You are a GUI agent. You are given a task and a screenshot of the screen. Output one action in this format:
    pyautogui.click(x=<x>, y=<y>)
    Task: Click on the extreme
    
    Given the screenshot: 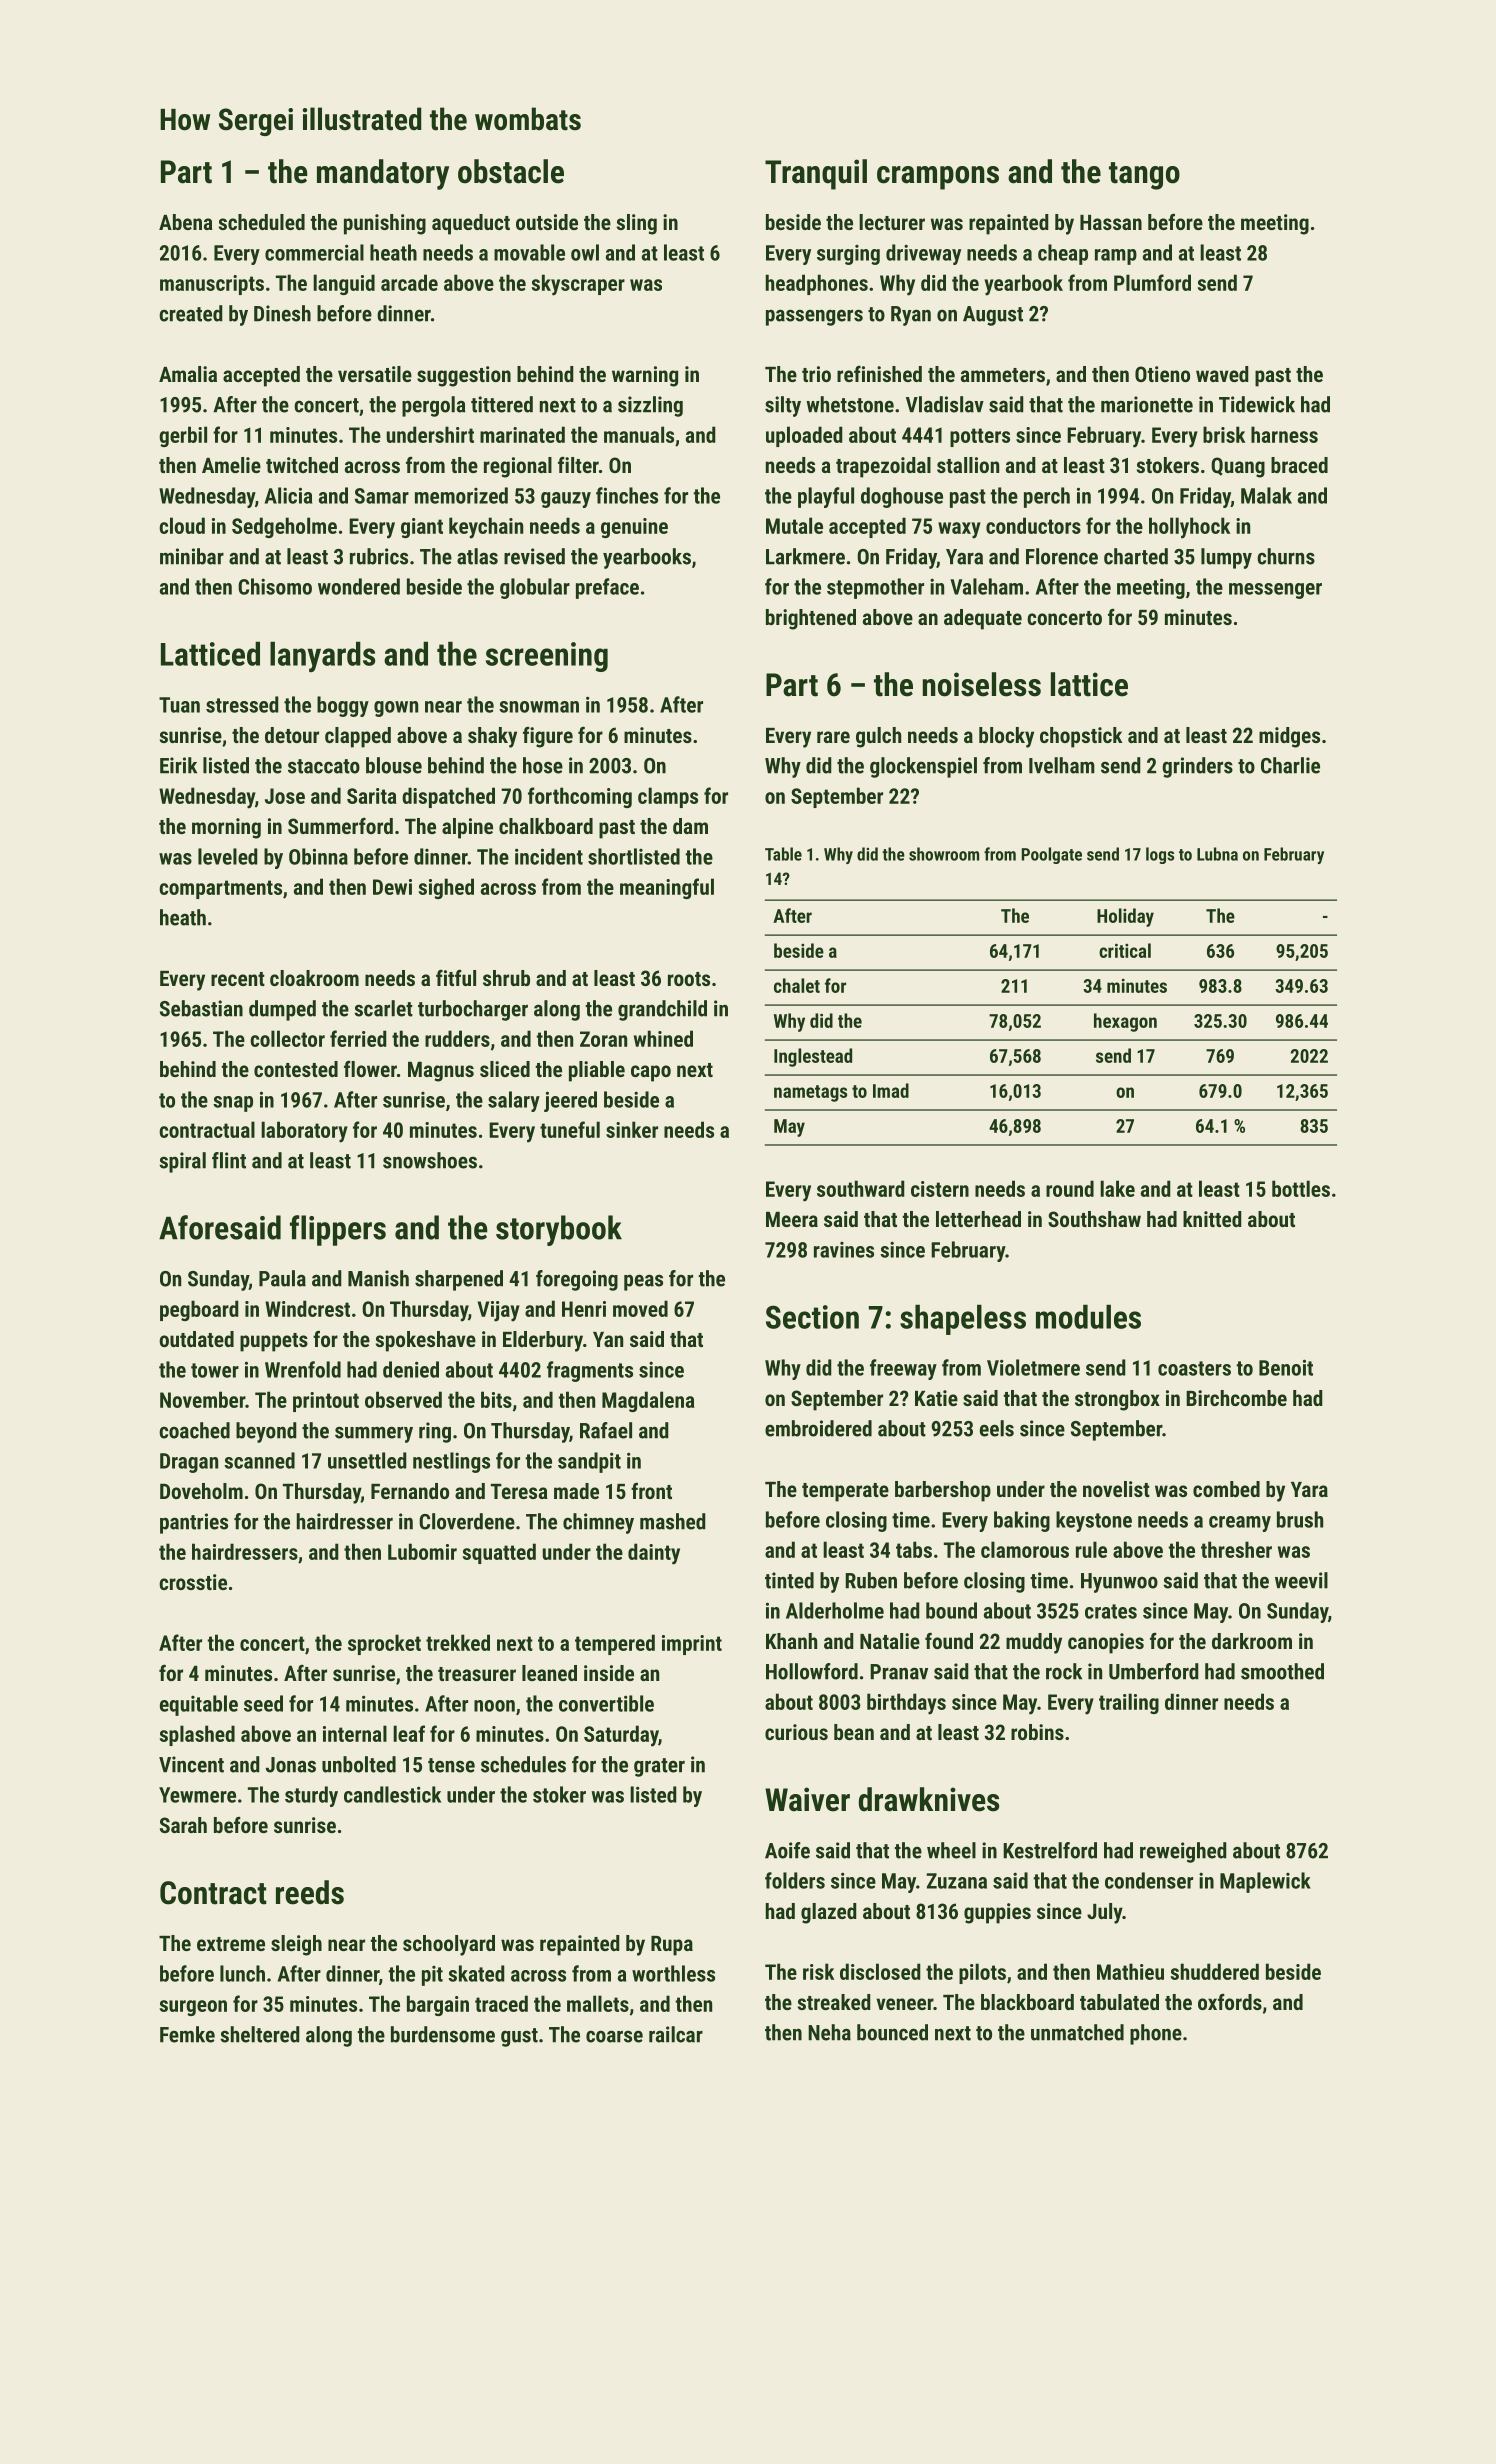 What is the action you would take?
    pyautogui.click(x=231, y=1944)
